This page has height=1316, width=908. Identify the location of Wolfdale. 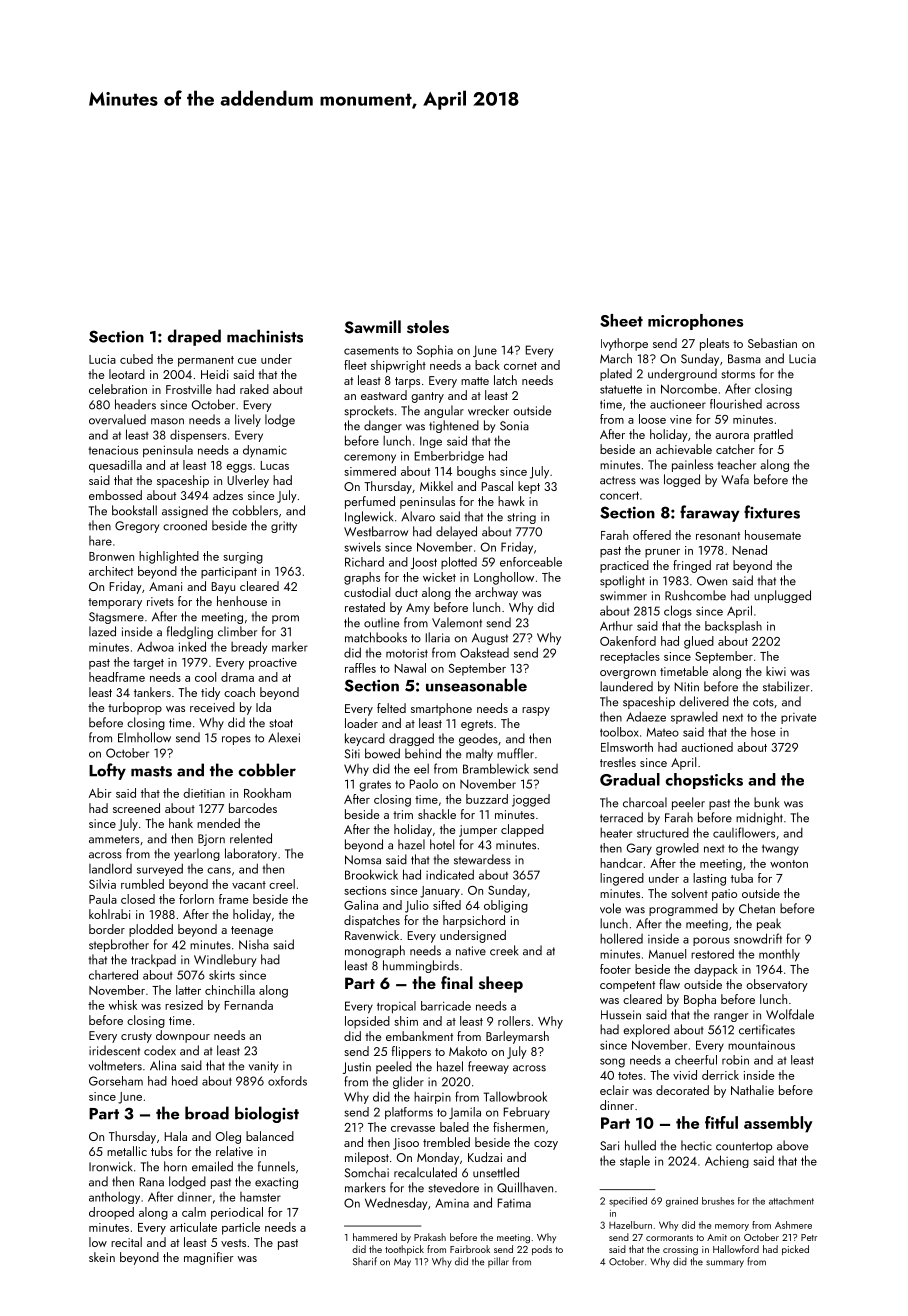
(790, 1014).
